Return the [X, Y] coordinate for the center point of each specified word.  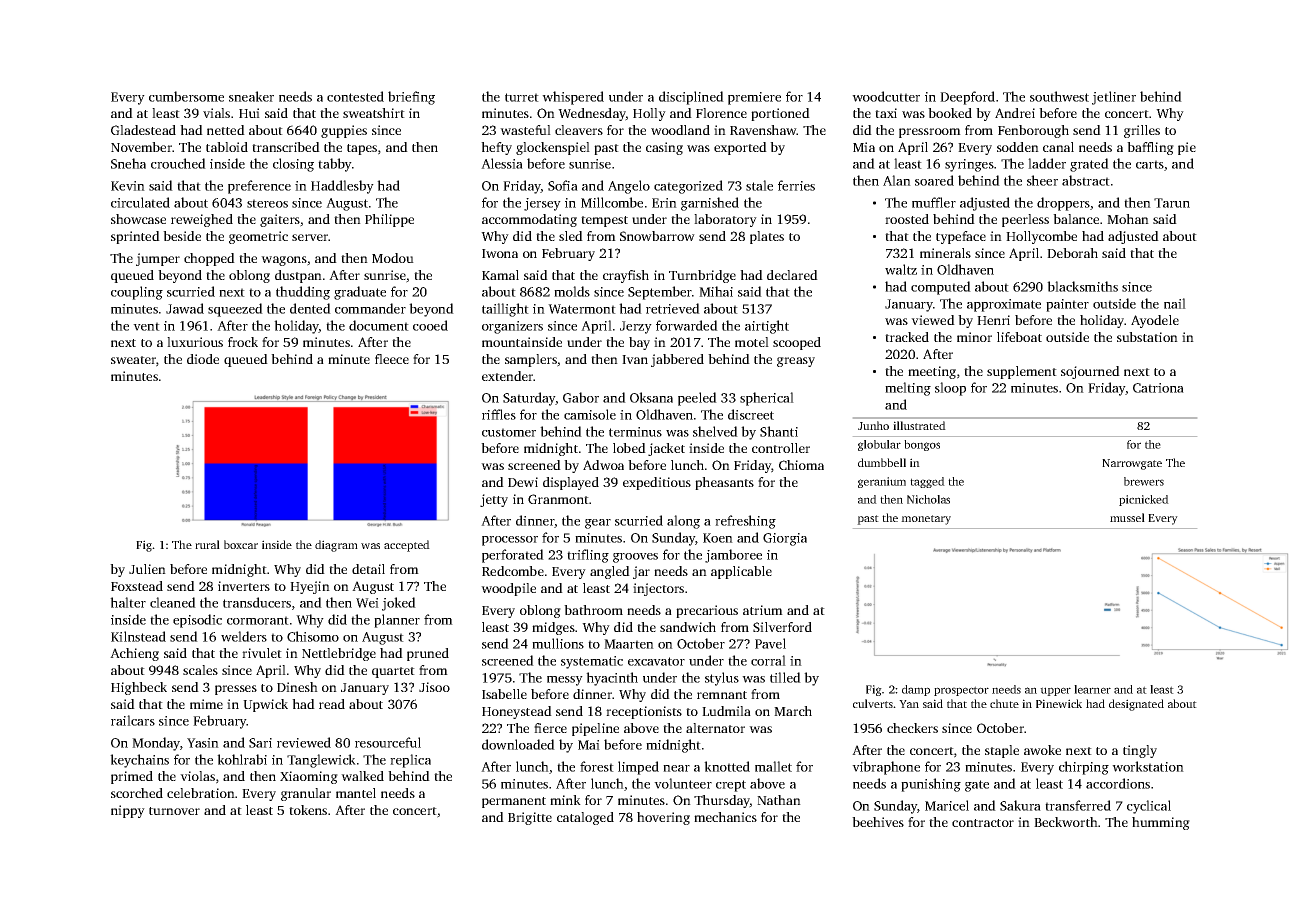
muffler [934, 202]
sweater [133, 360]
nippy [128, 811]
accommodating [529, 220]
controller [781, 448]
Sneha [128, 163]
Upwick [265, 705]
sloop [950, 389]
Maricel [947, 805]
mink [565, 800]
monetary [926, 520]
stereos [267, 203]
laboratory [725, 220]
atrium [763, 610]
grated [1089, 165]
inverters [244, 586]
